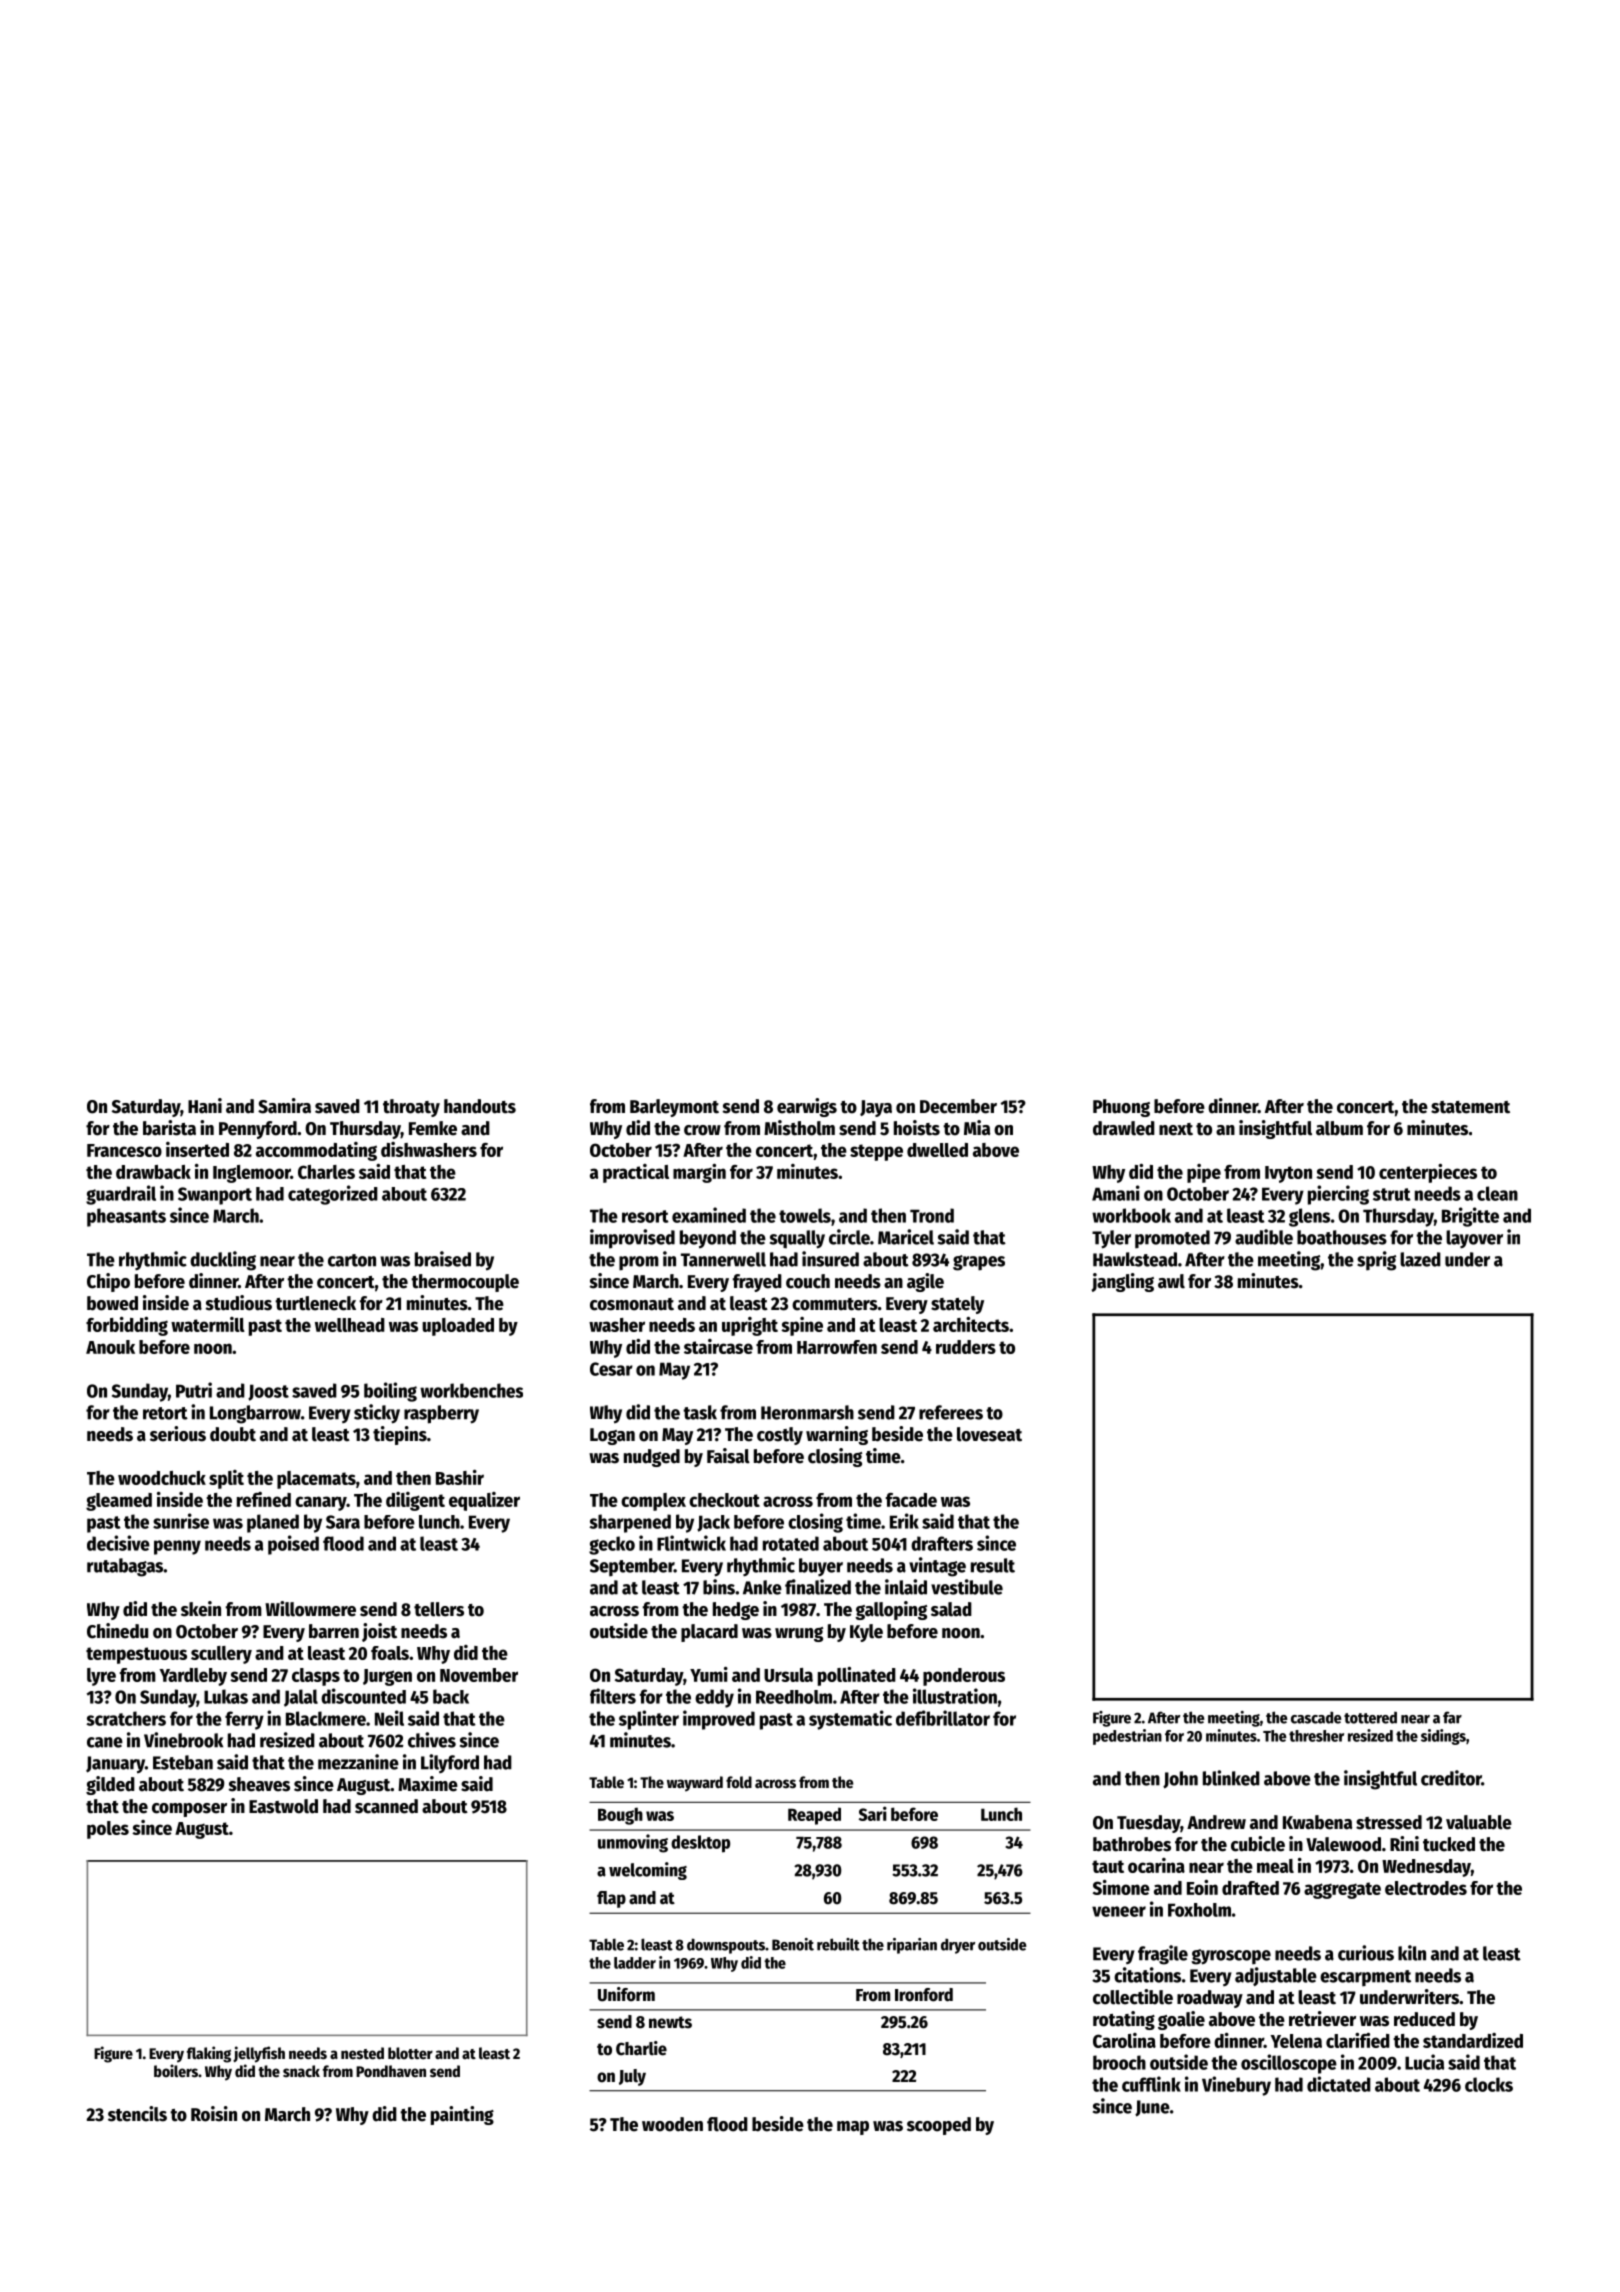 This image has width=1620, height=2292. What do you see at coordinates (1216, 1822) in the image?
I see `Andrew` at bounding box center [1216, 1822].
